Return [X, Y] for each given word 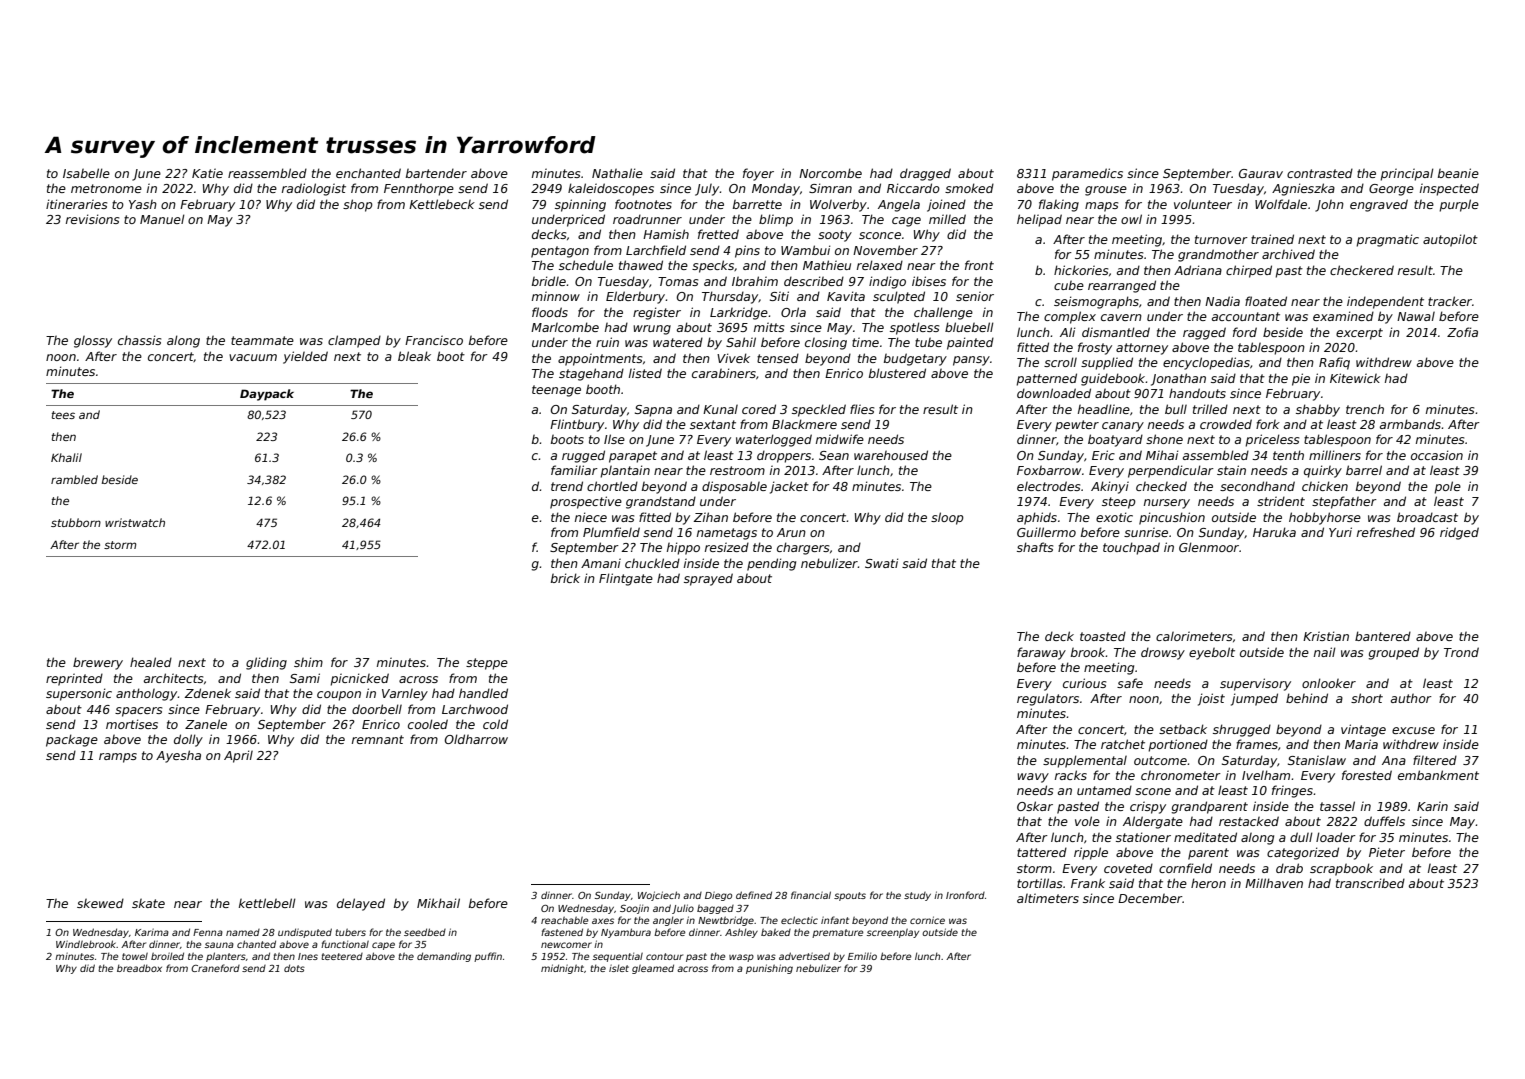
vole [1087, 821]
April [238, 756]
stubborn [76, 522]
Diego [718, 896]
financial [811, 895]
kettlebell [267, 903]
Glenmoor [1209, 547]
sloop [947, 518]
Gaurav [1261, 173]
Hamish [666, 234]
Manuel [162, 219]
